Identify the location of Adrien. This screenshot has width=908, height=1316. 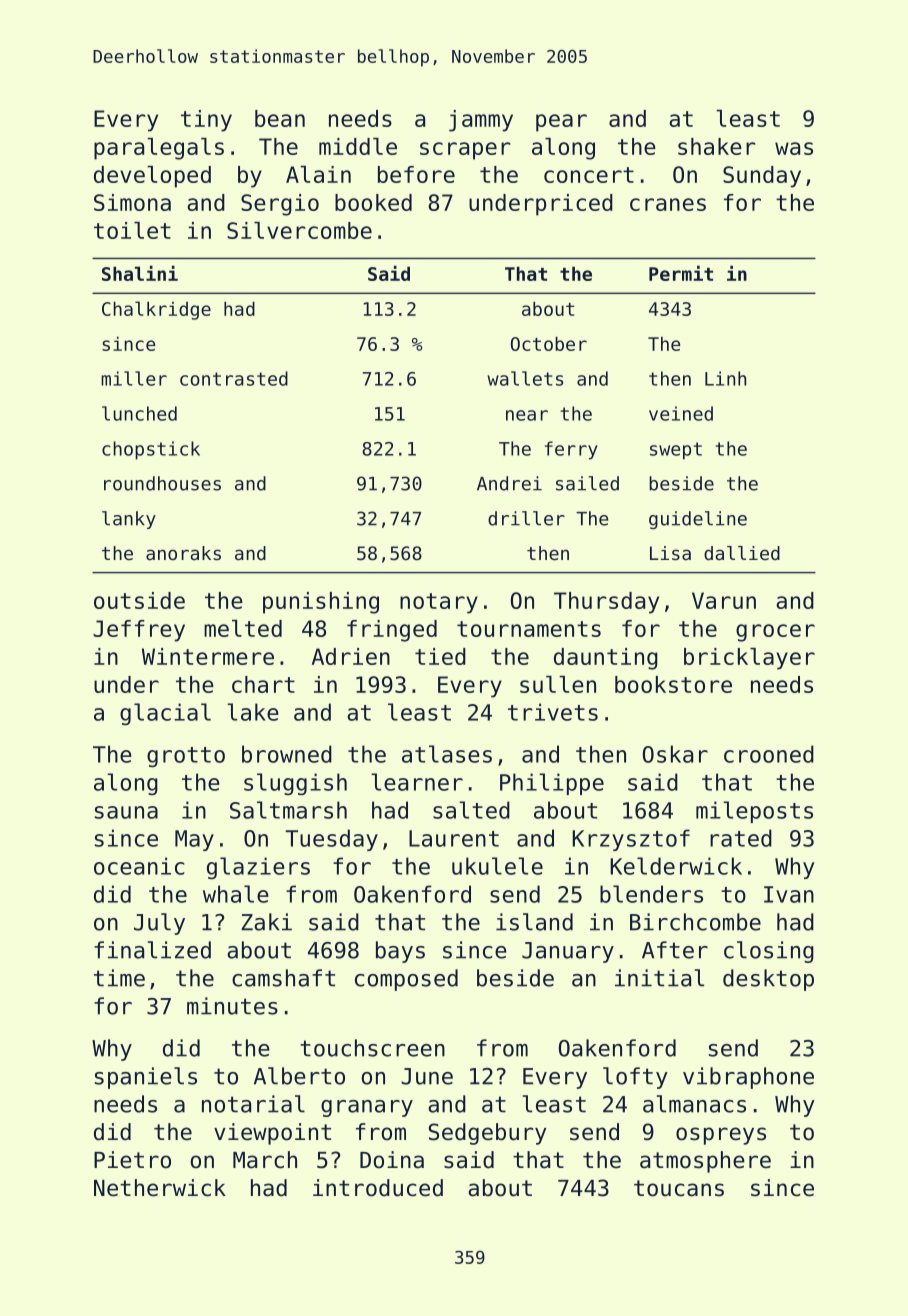
(351, 656).
